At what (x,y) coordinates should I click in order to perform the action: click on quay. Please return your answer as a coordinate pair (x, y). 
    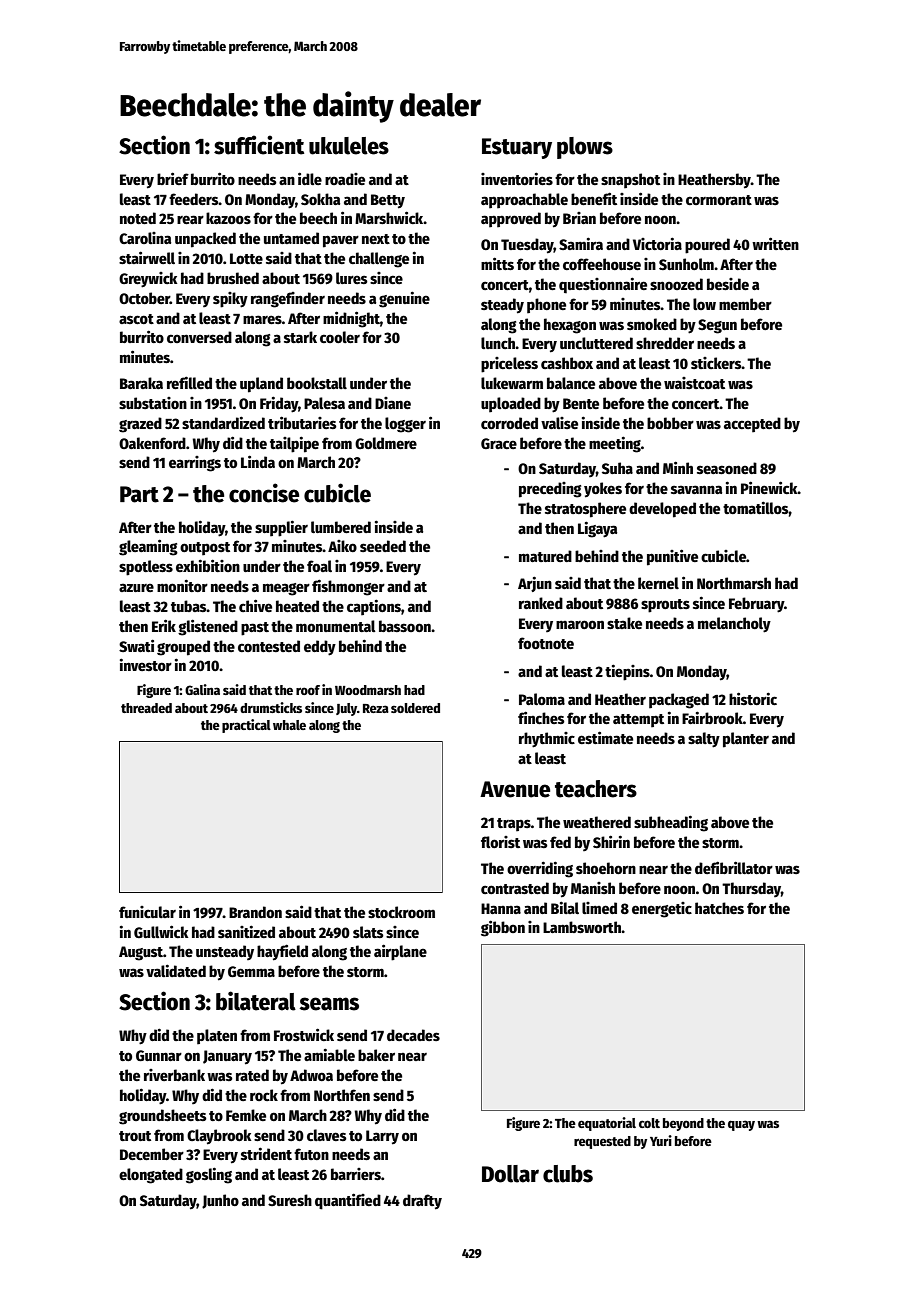
    Looking at the image, I should click on (741, 1125).
